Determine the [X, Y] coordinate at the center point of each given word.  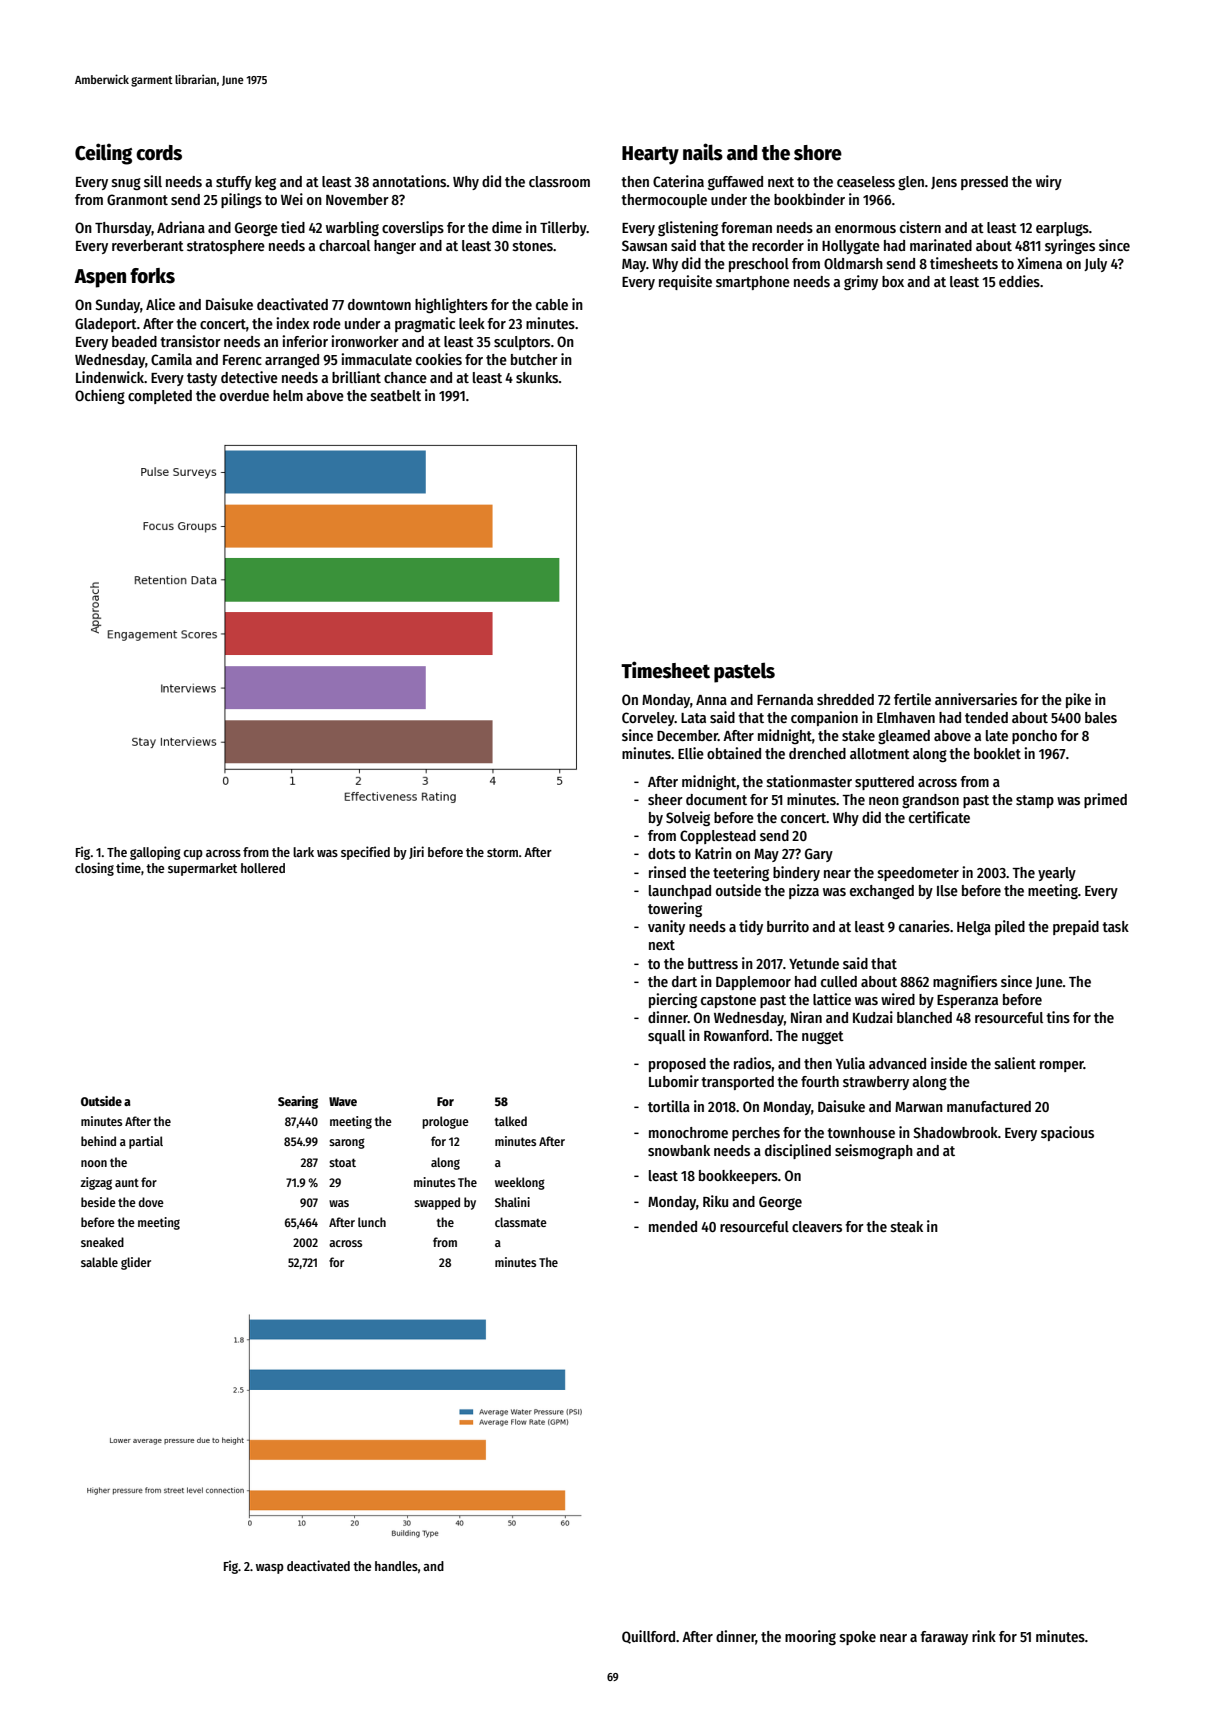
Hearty [650, 155]
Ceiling [103, 154]
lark [303, 852]
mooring [810, 1637]
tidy [751, 927]
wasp [270, 1569]
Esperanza [967, 1001]
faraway [944, 1638]
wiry [1049, 182]
